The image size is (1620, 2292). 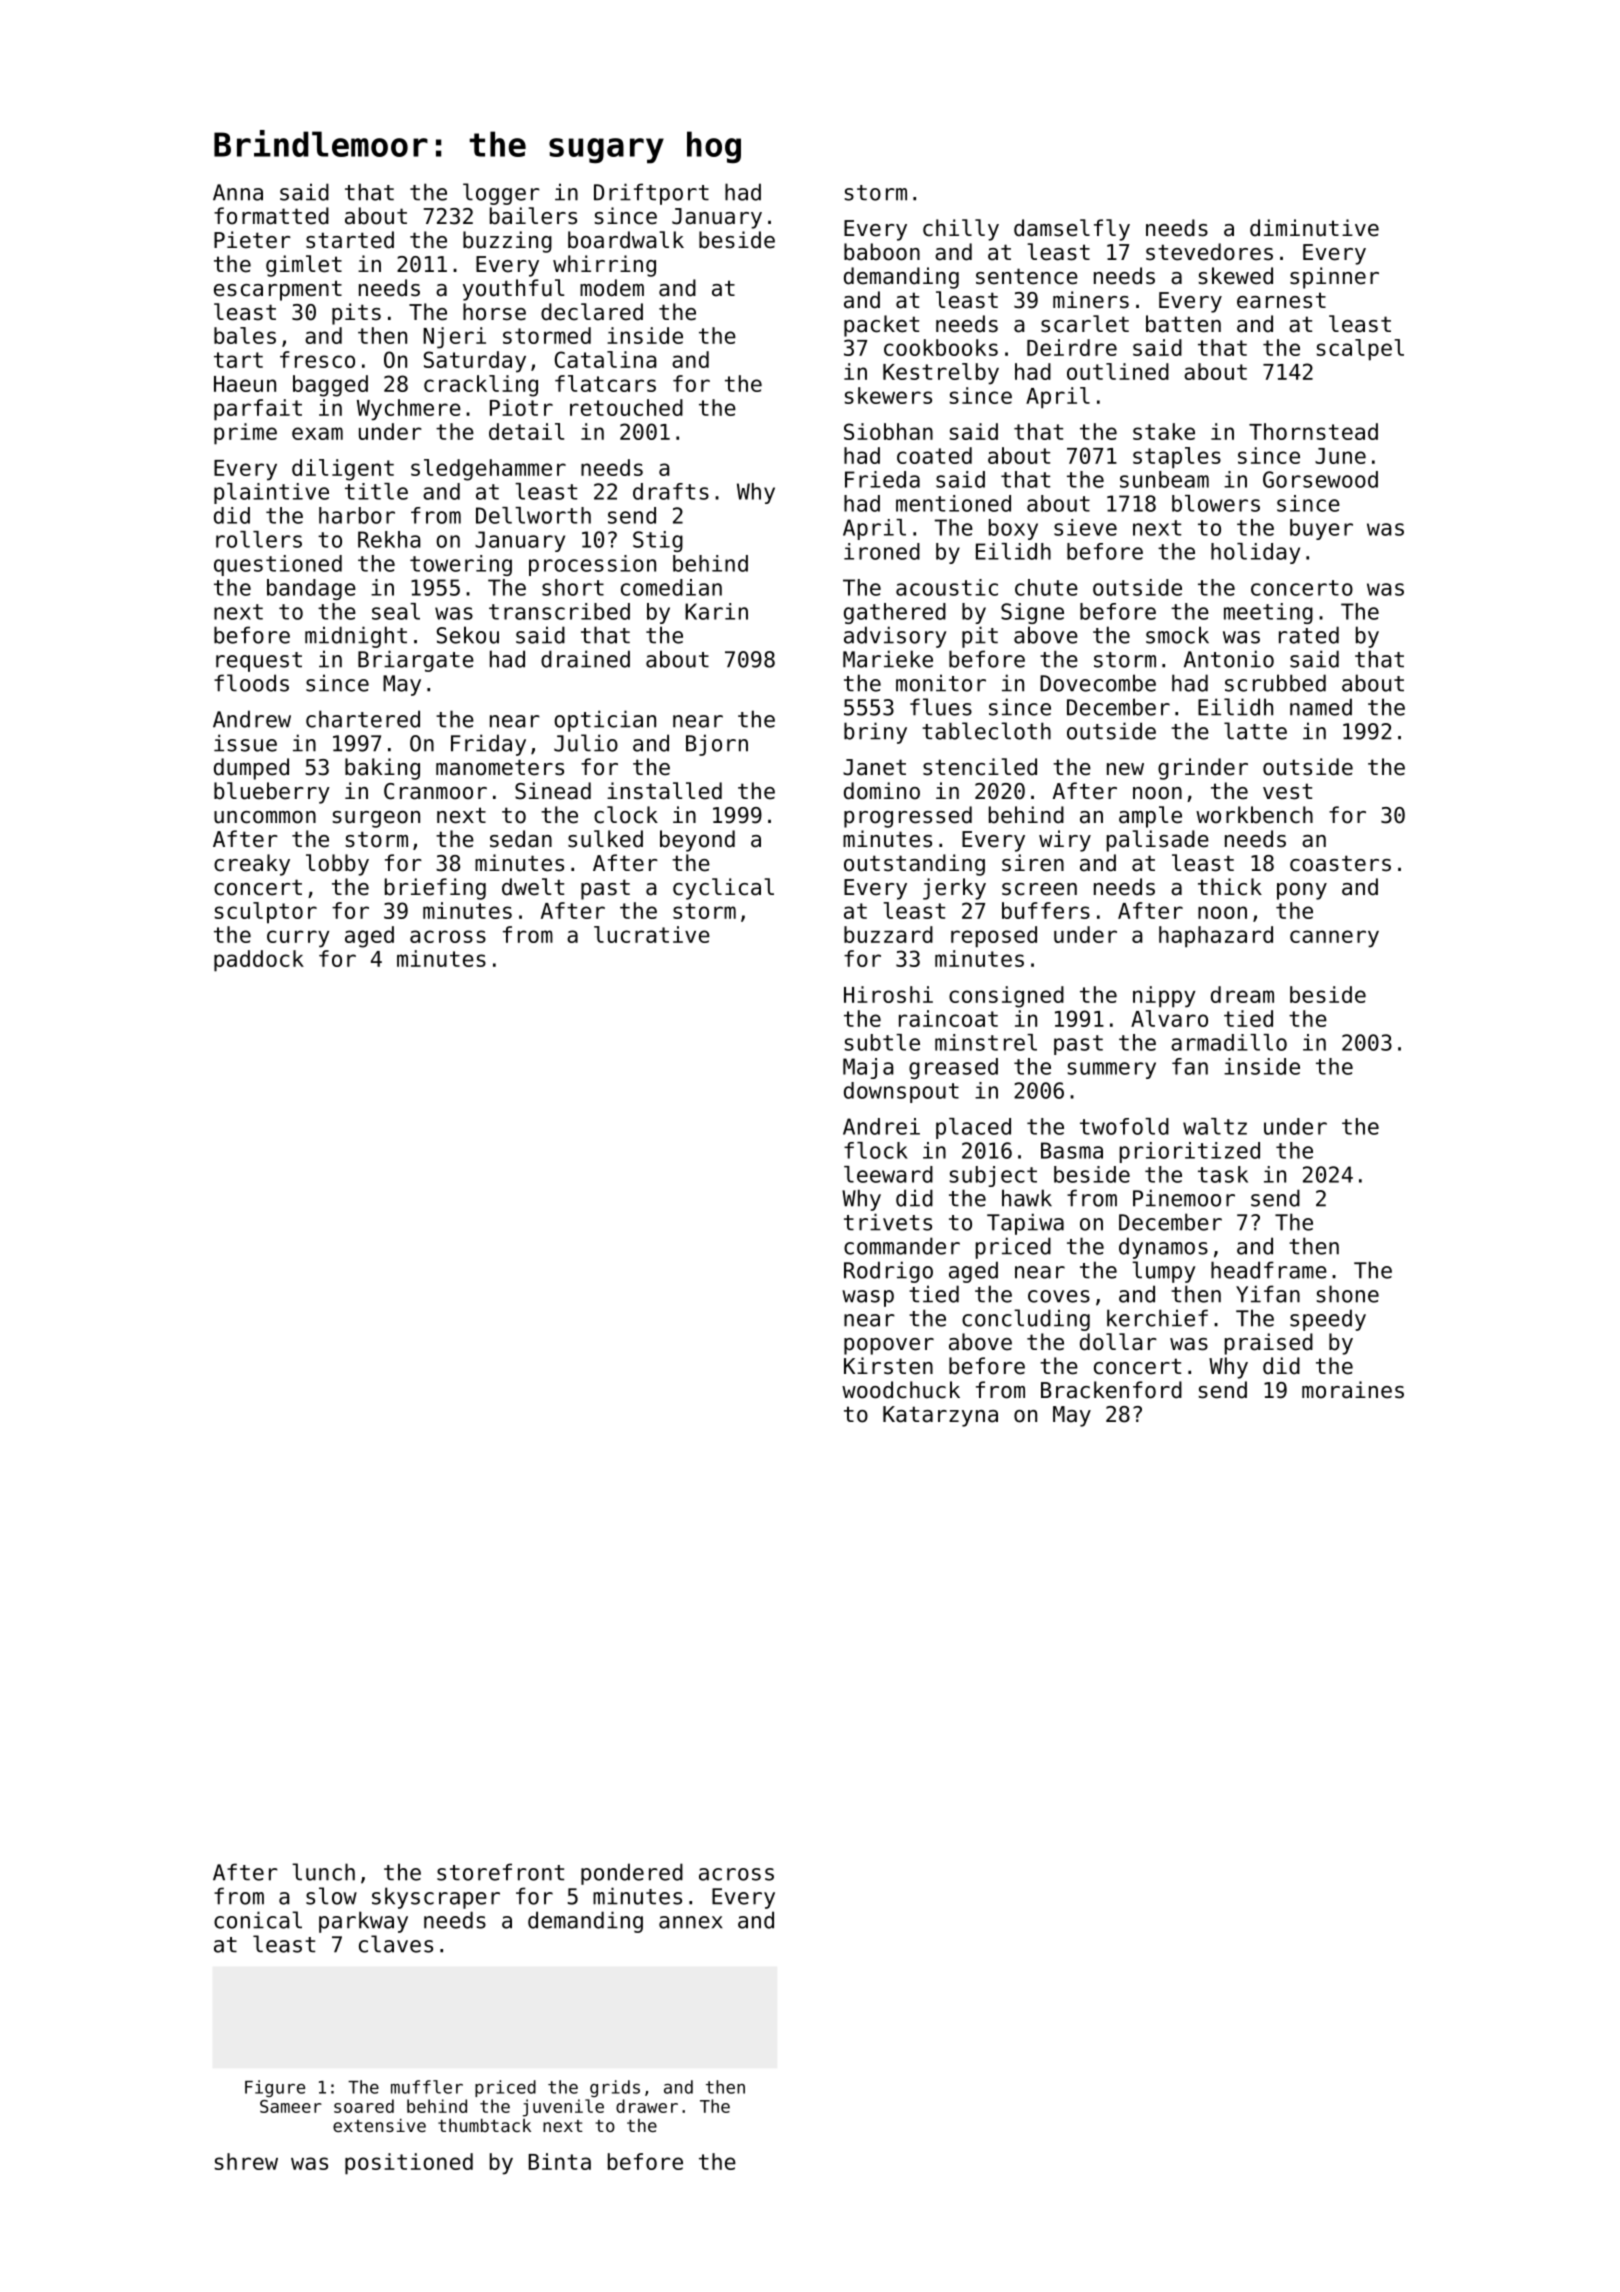 What do you see at coordinates (298, 939) in the document?
I see `curry` at bounding box center [298, 939].
